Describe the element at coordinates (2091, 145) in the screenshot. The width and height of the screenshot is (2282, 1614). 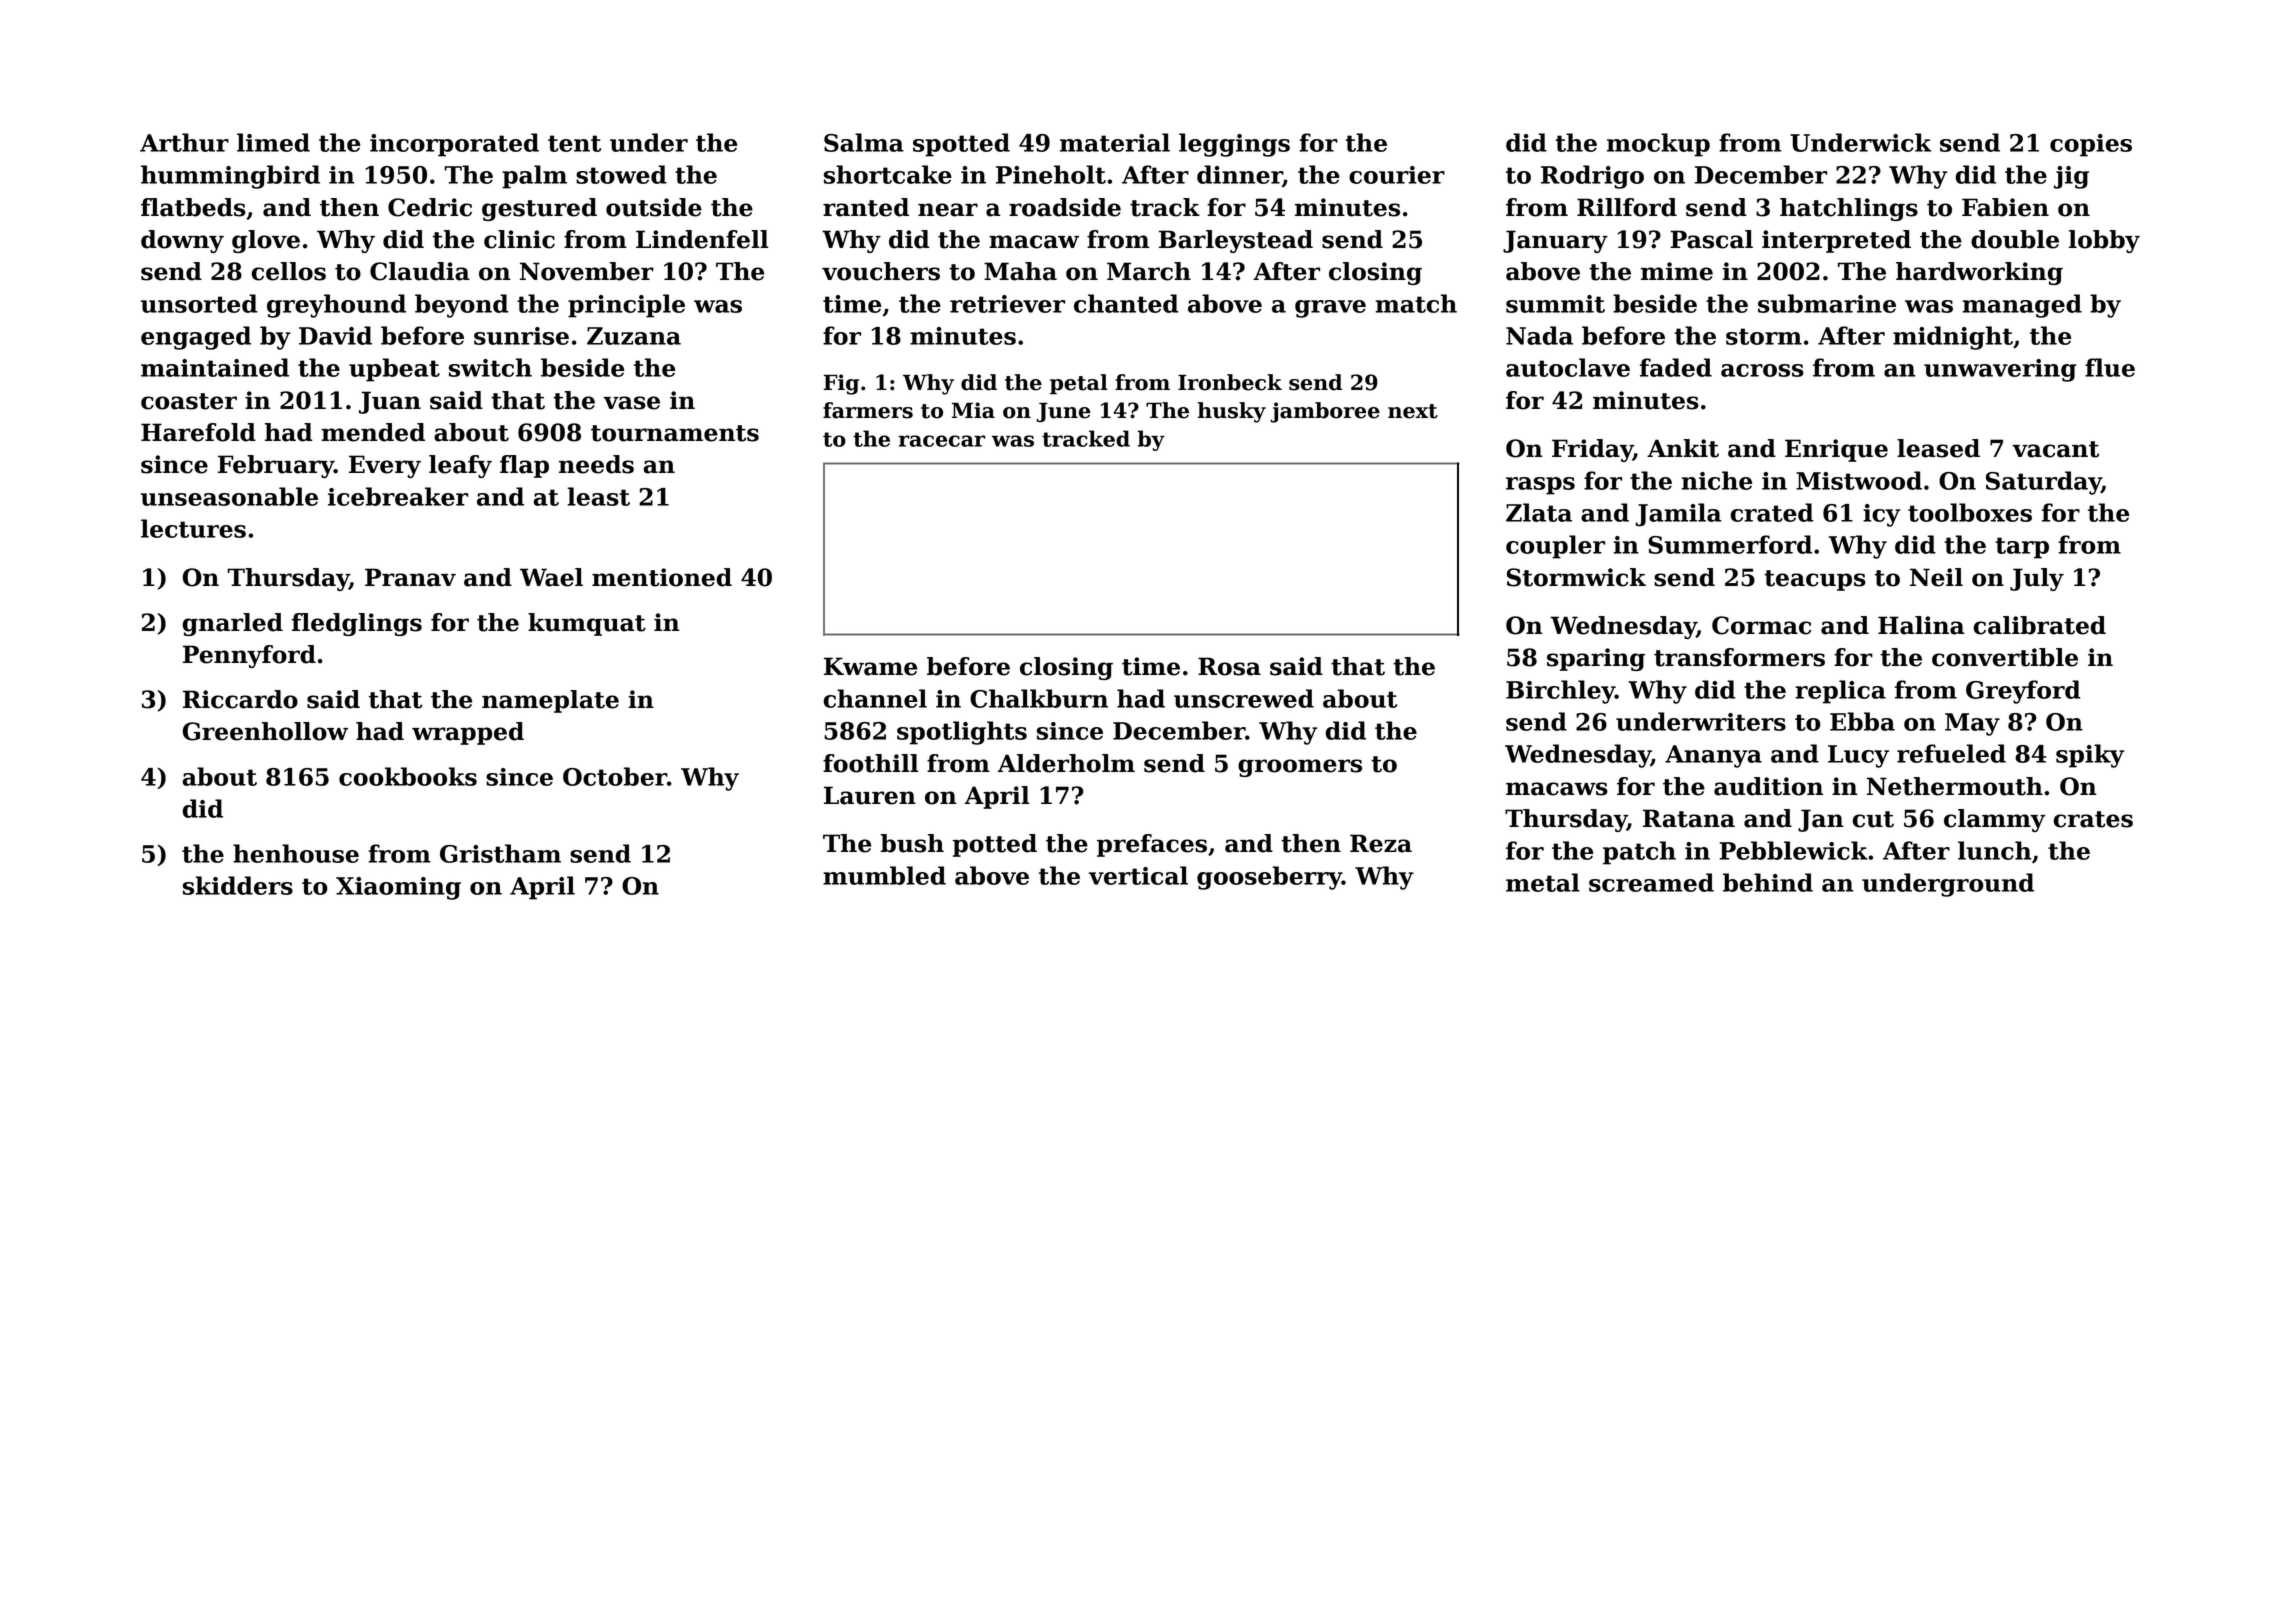
I see `copies` at that location.
